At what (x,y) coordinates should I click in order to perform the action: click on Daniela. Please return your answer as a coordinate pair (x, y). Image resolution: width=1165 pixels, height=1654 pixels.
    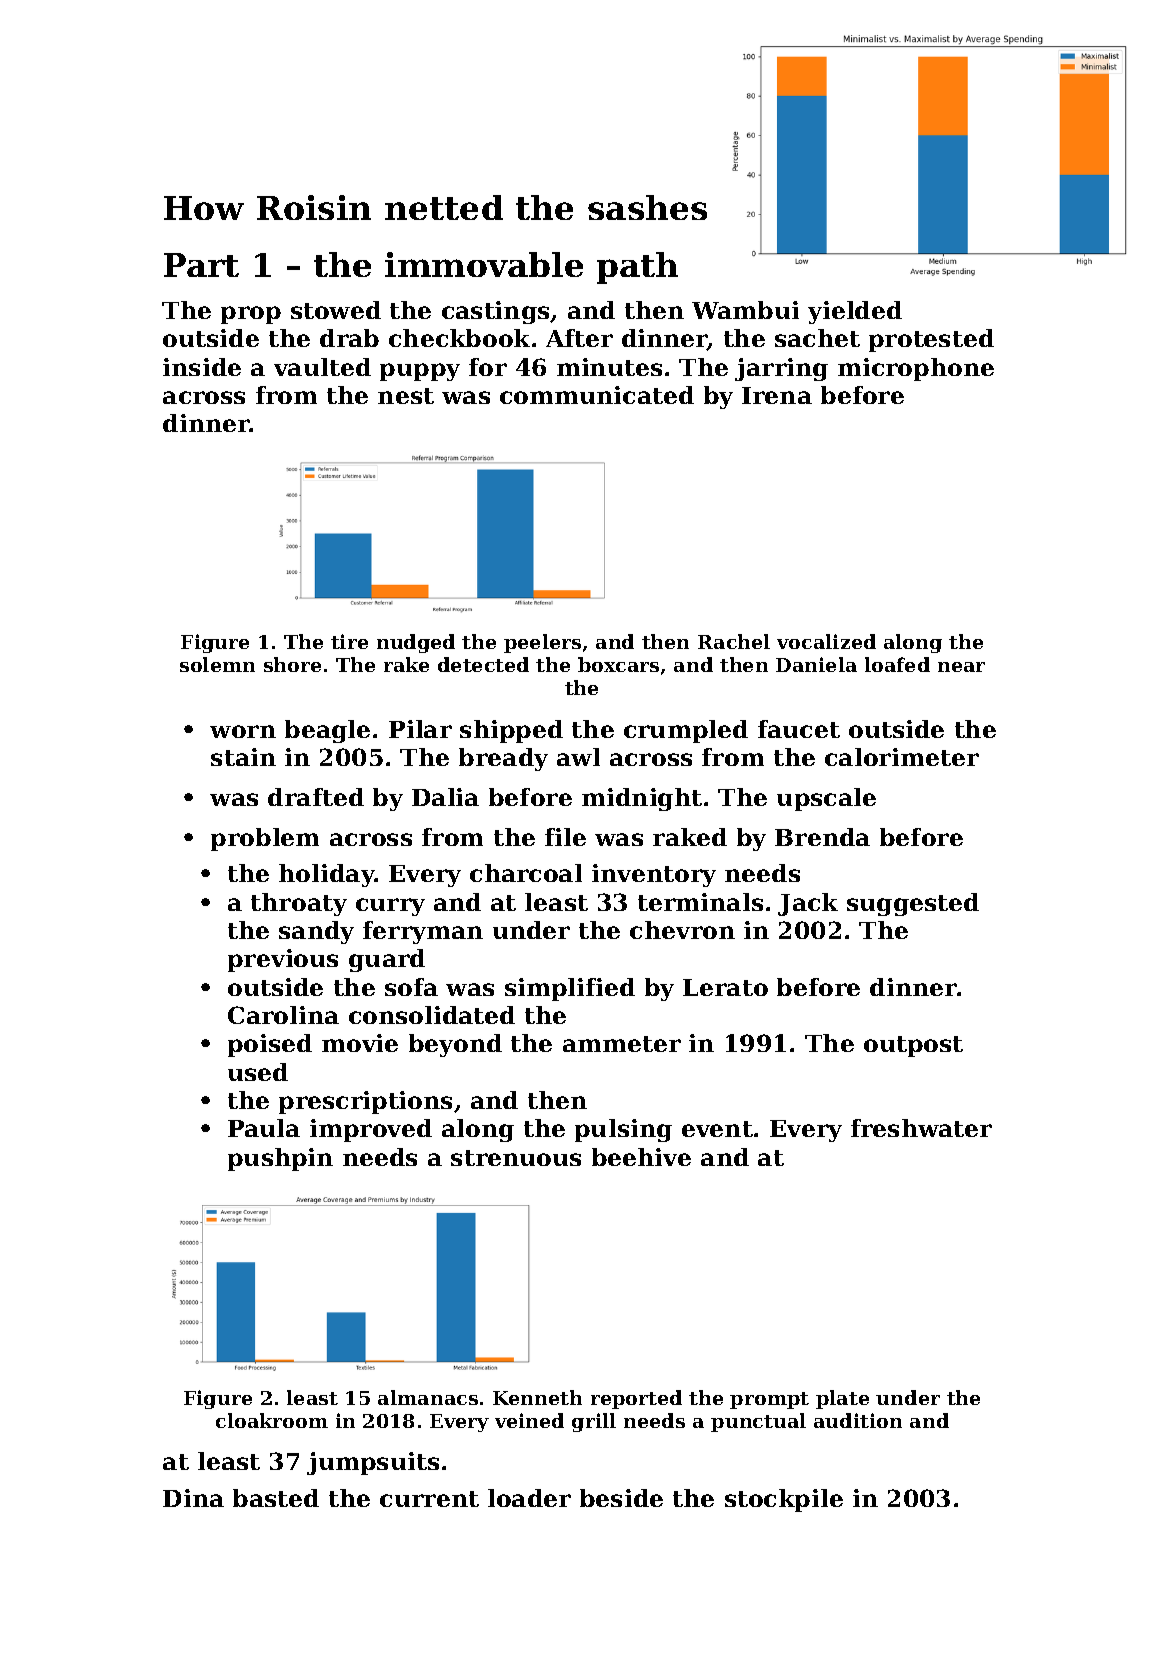
    Looking at the image, I should click on (816, 664).
